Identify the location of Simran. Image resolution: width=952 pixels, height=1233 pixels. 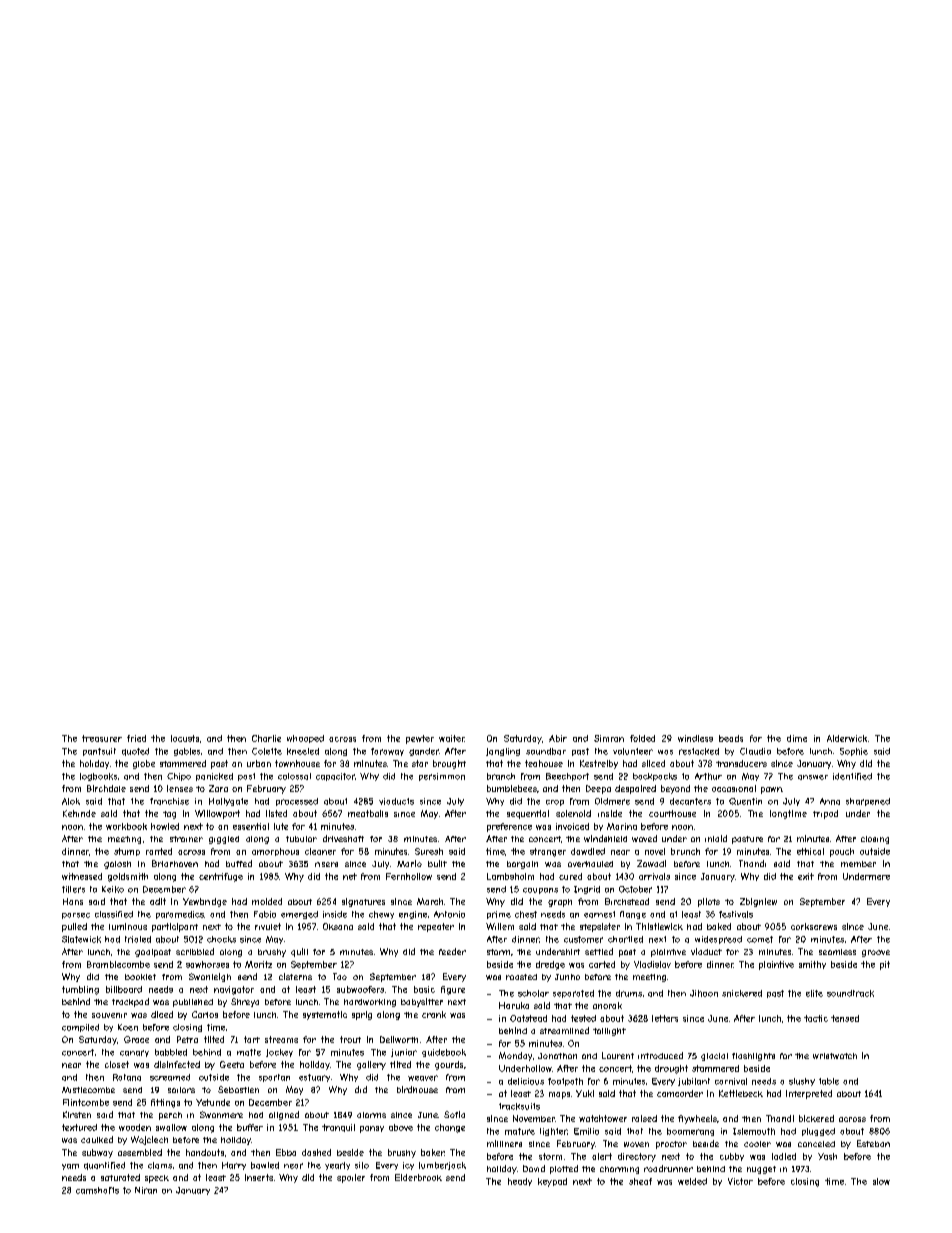
(609, 738).
